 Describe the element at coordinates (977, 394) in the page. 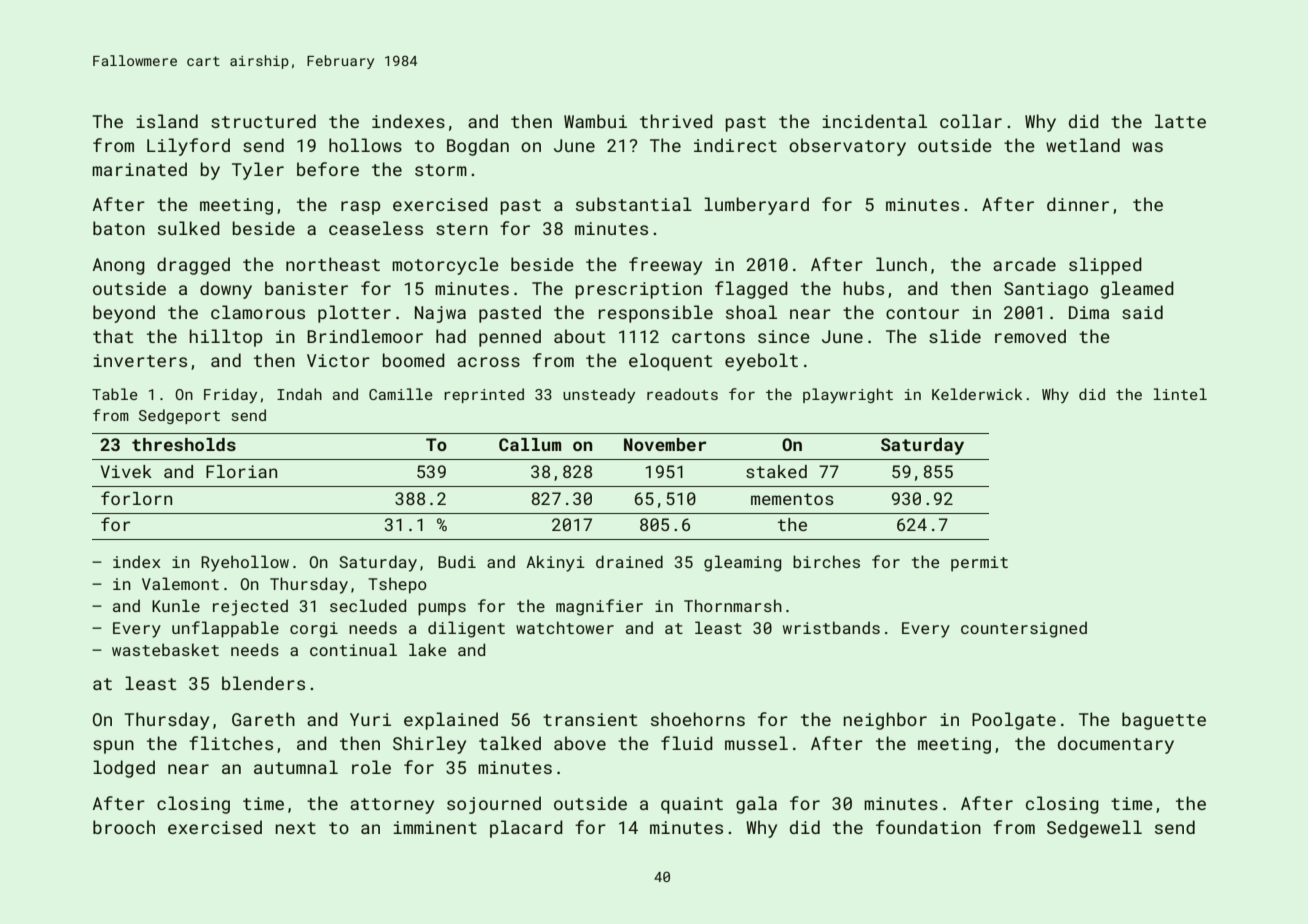

I see `Kelderwick` at that location.
